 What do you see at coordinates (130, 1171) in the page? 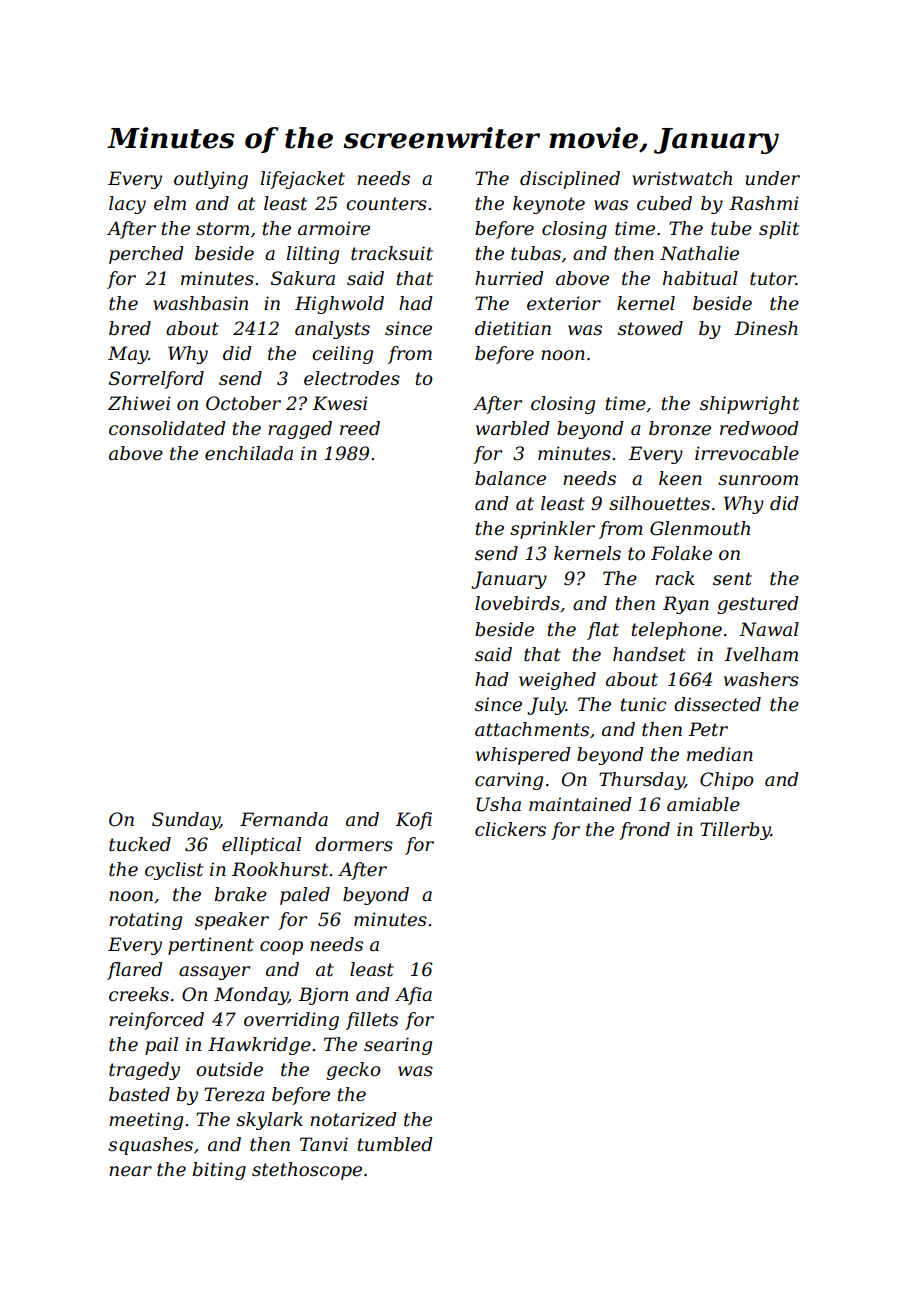
I see `near` at bounding box center [130, 1171].
